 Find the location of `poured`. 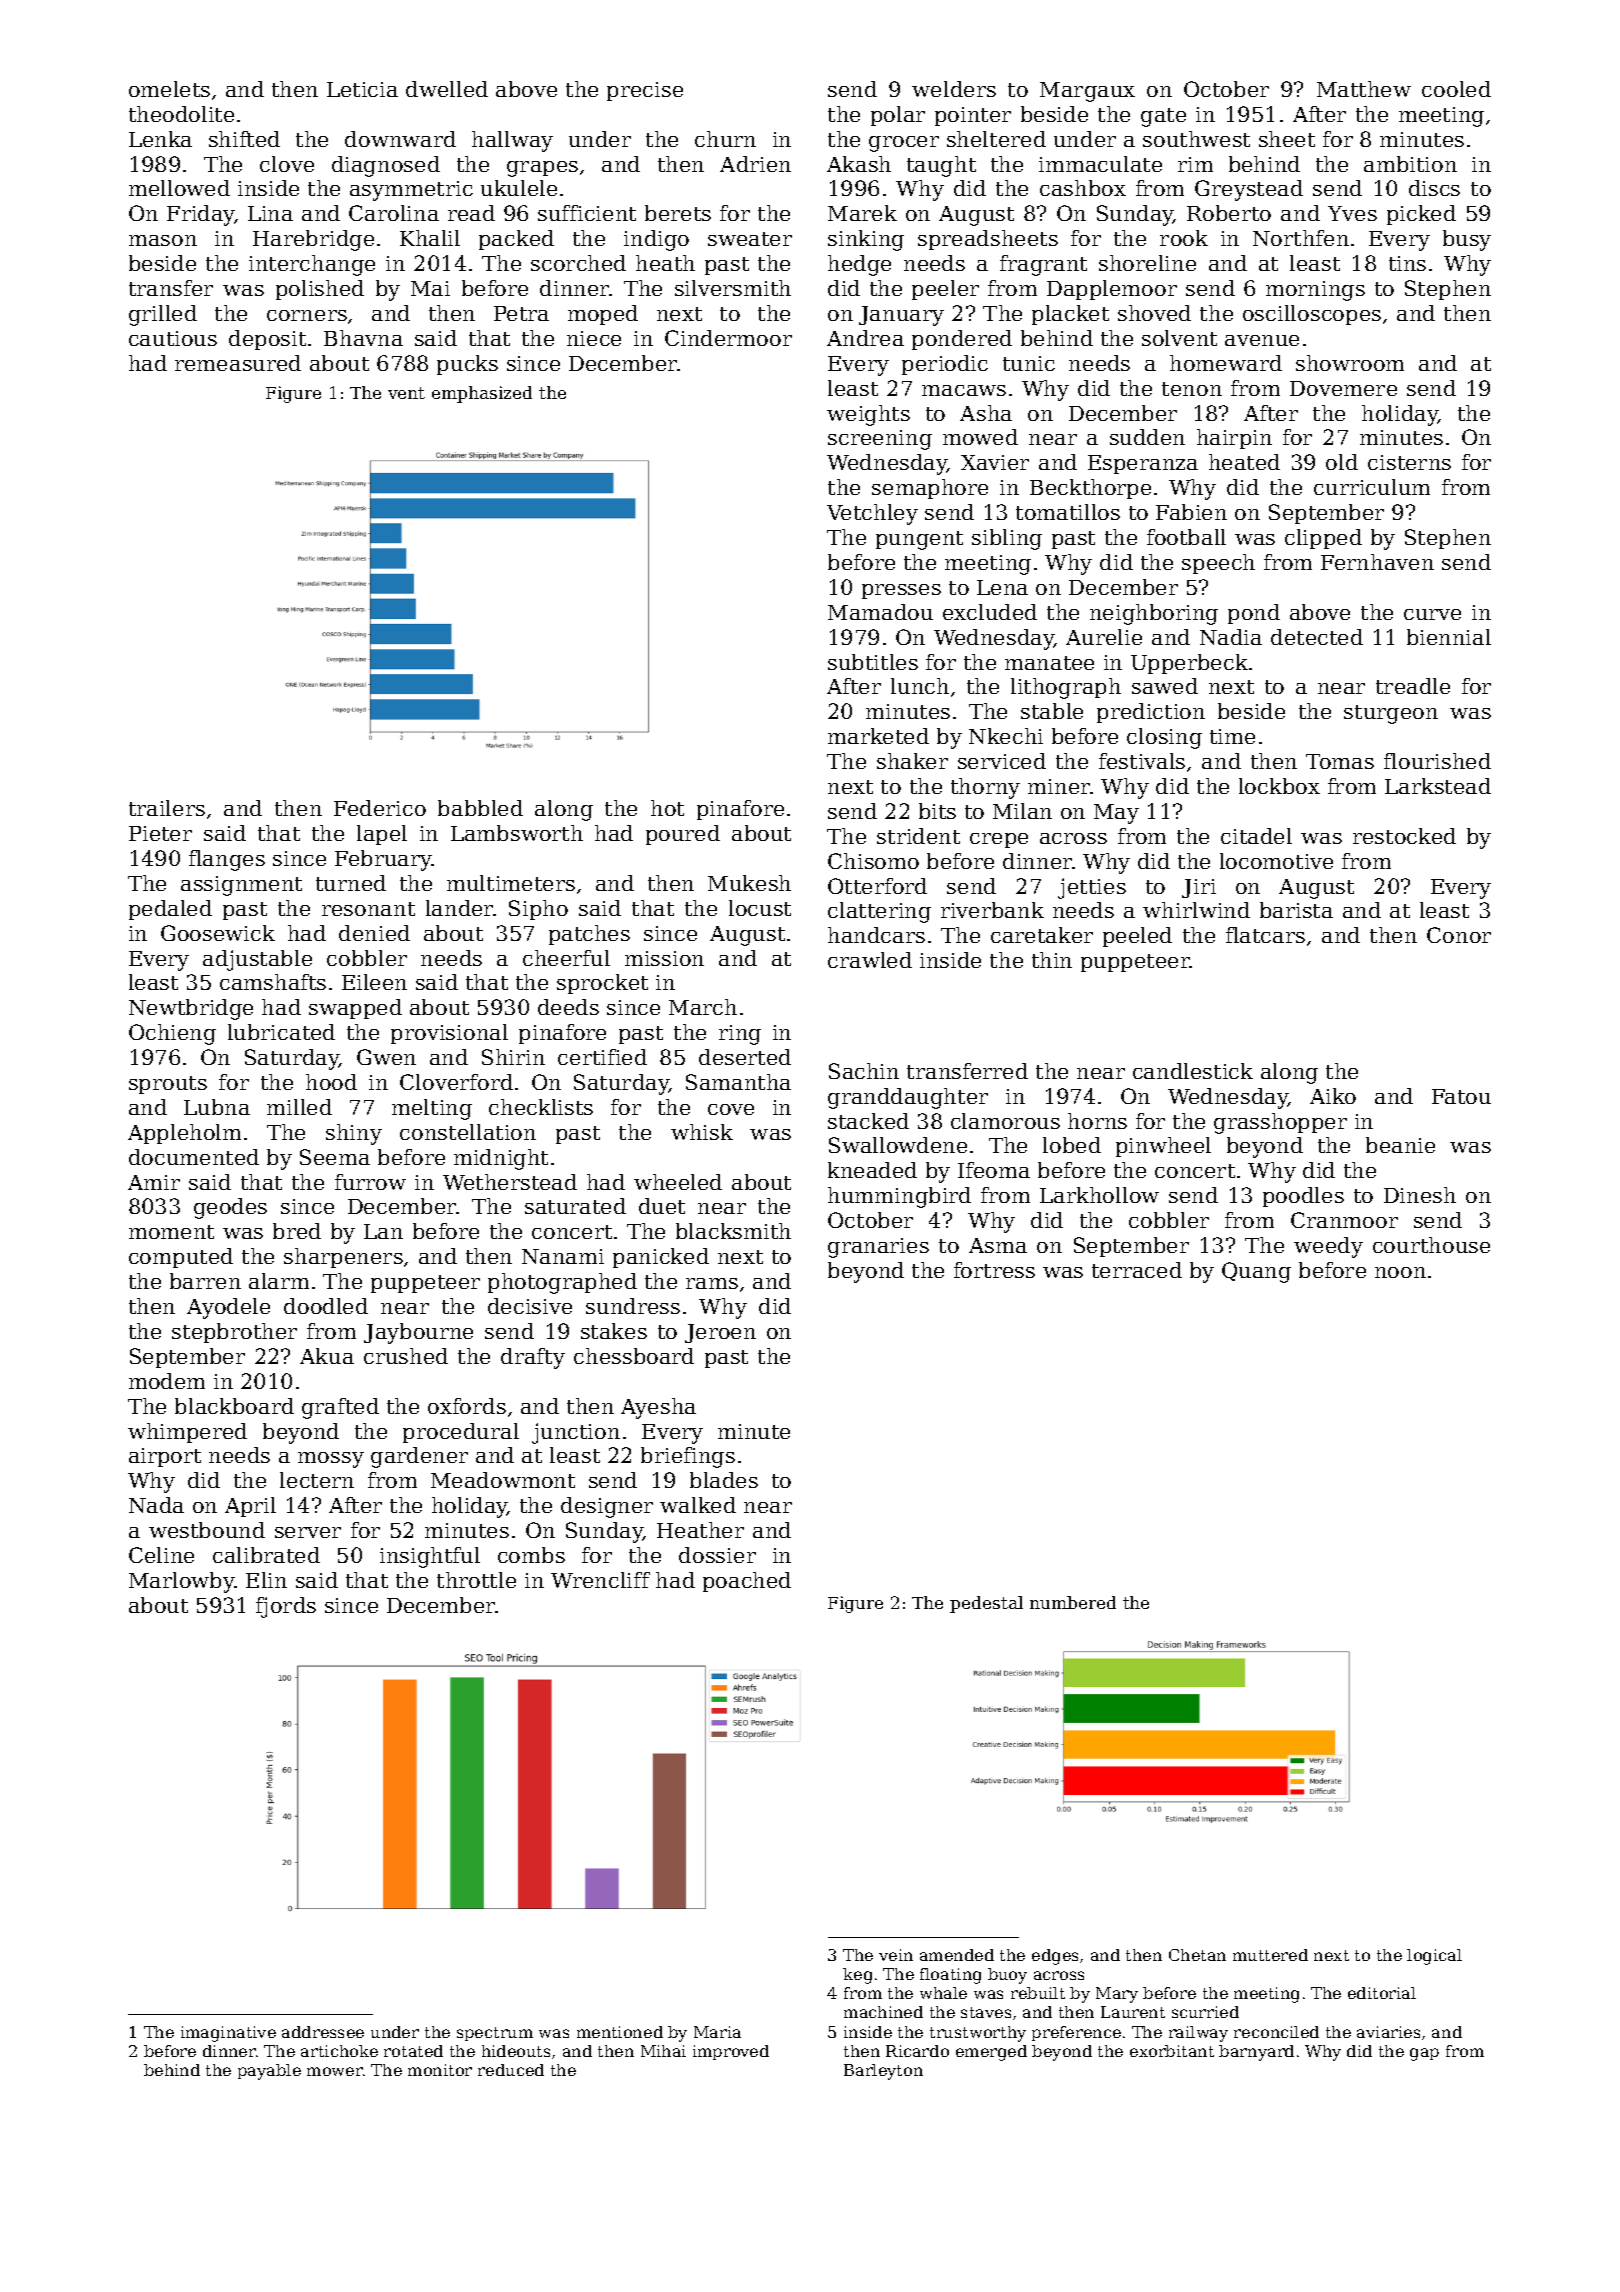

poured is located at coordinates (683, 835).
